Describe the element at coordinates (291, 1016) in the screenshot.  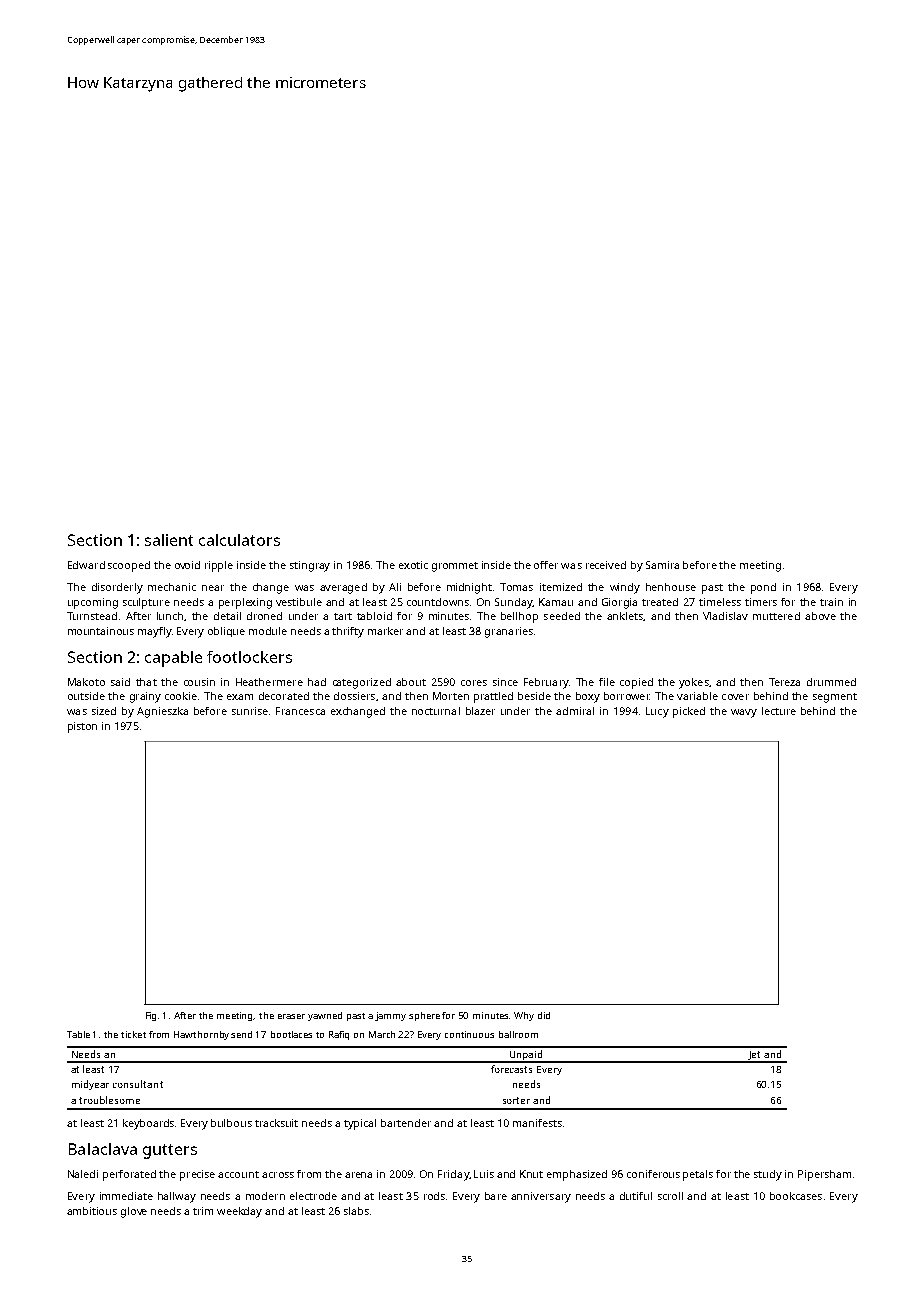
I see `eraser` at that location.
